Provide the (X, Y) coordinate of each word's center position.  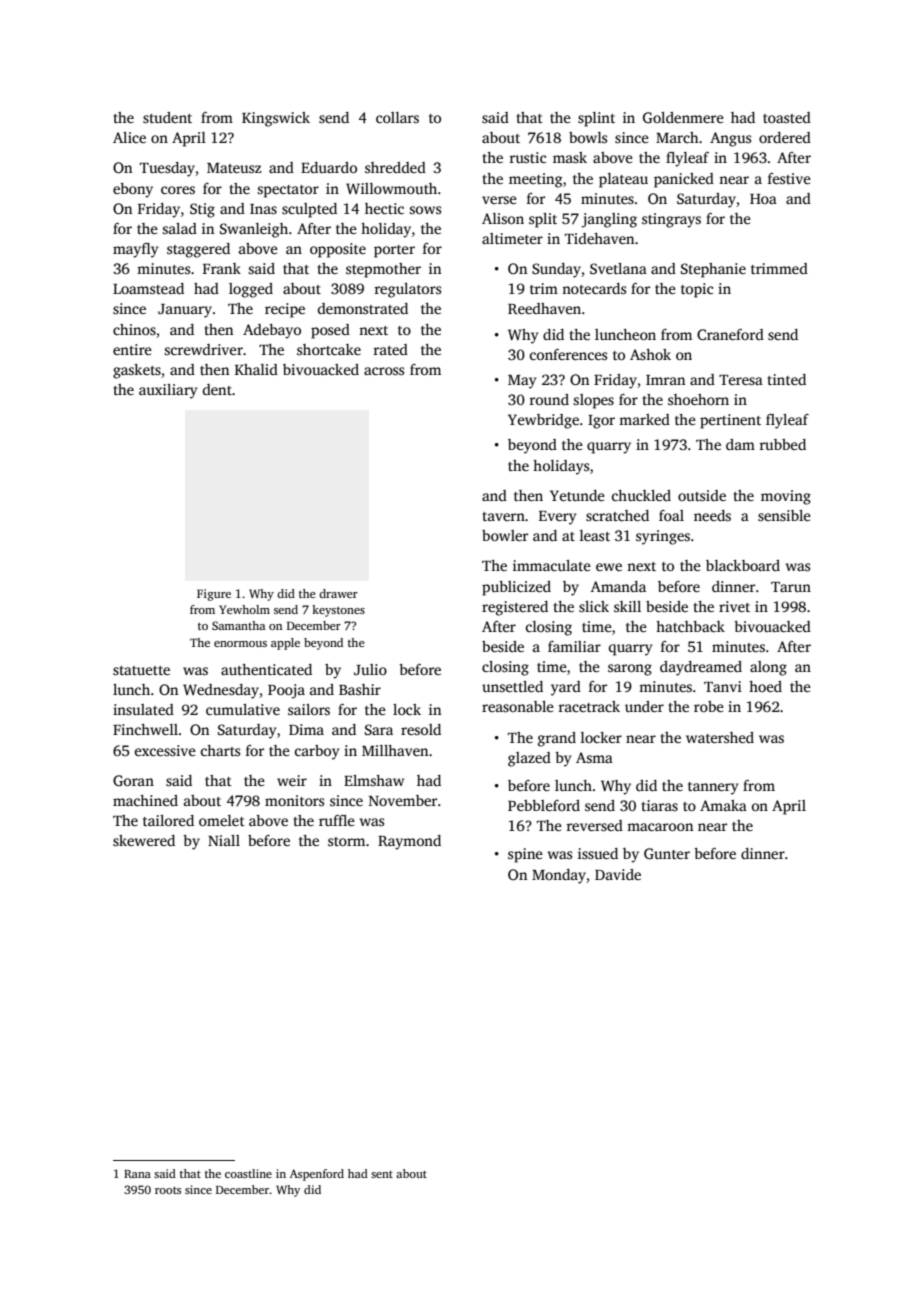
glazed (529, 759)
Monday (559, 876)
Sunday (556, 270)
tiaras (660, 805)
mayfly (135, 250)
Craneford (730, 334)
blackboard (743, 565)
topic (697, 290)
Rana (137, 1174)
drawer (338, 593)
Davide (618, 874)
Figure (214, 595)
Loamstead (148, 288)
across (384, 371)
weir (292, 780)
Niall (224, 840)
